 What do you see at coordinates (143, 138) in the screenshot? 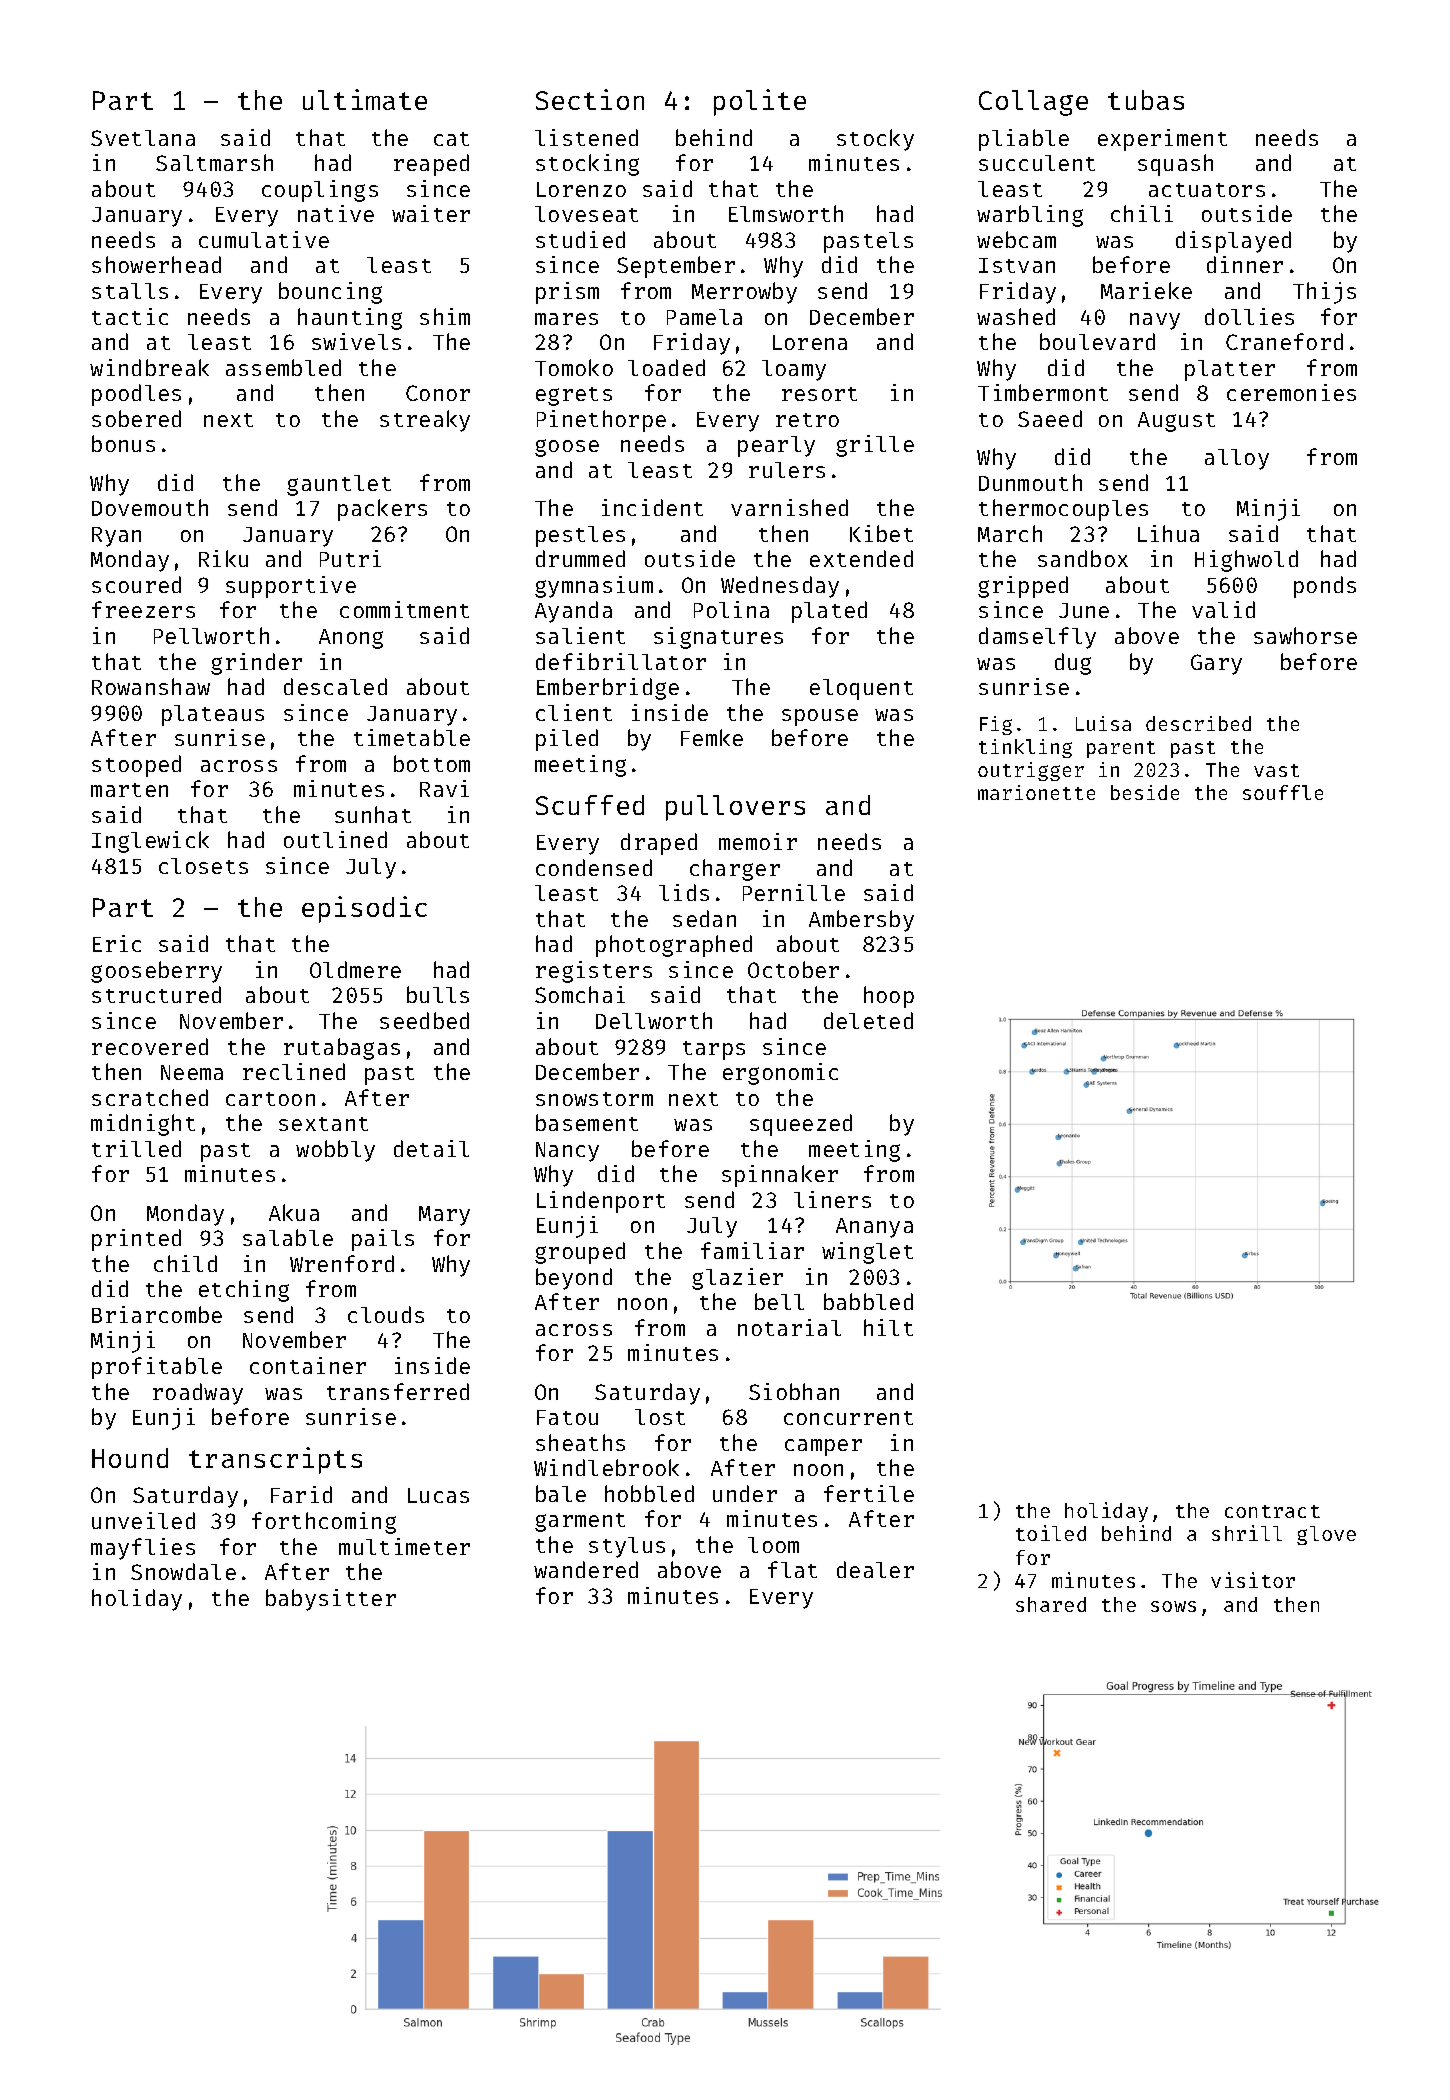
I see `Svetlana` at bounding box center [143, 138].
